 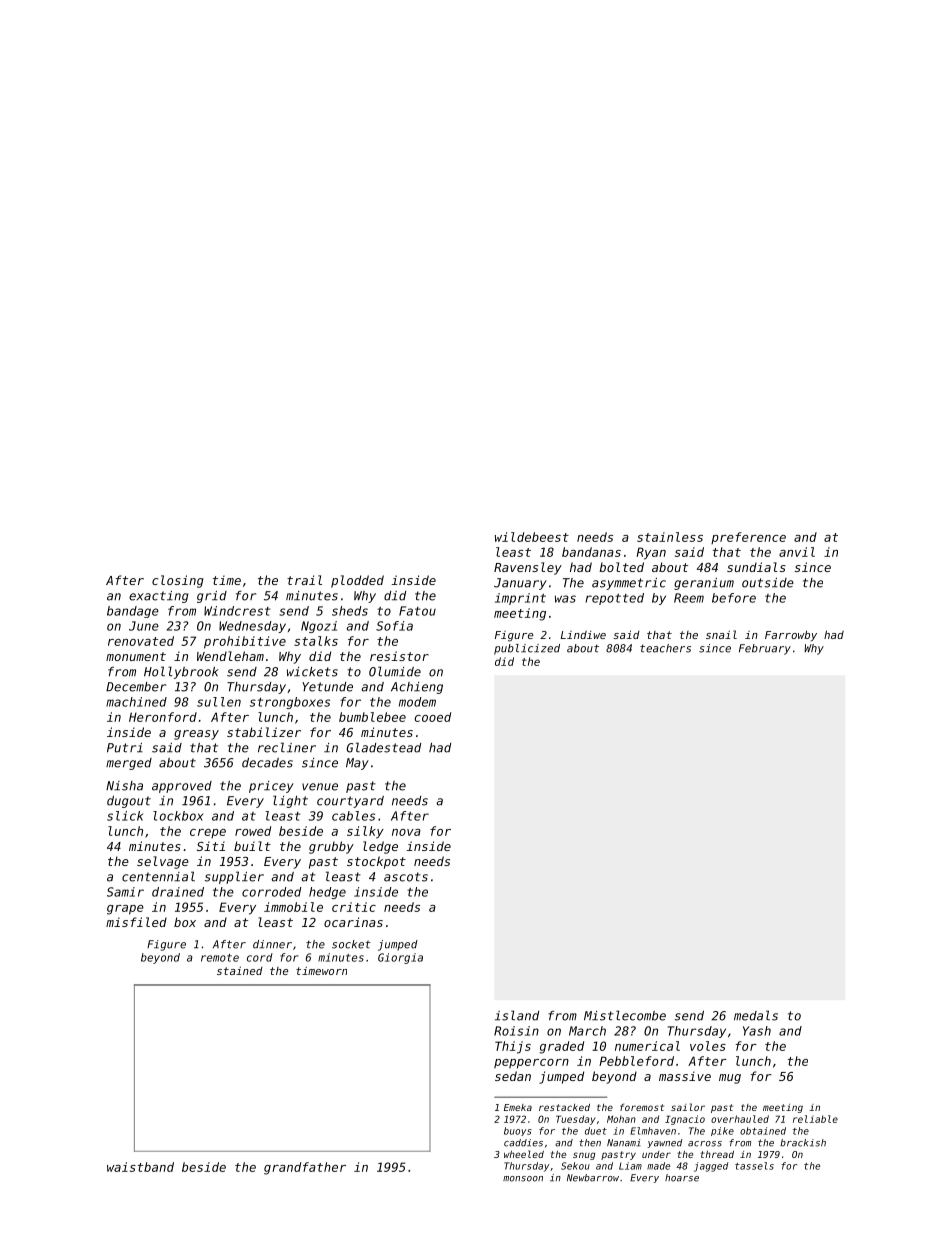 What do you see at coordinates (240, 970) in the screenshot?
I see `stained` at bounding box center [240, 970].
